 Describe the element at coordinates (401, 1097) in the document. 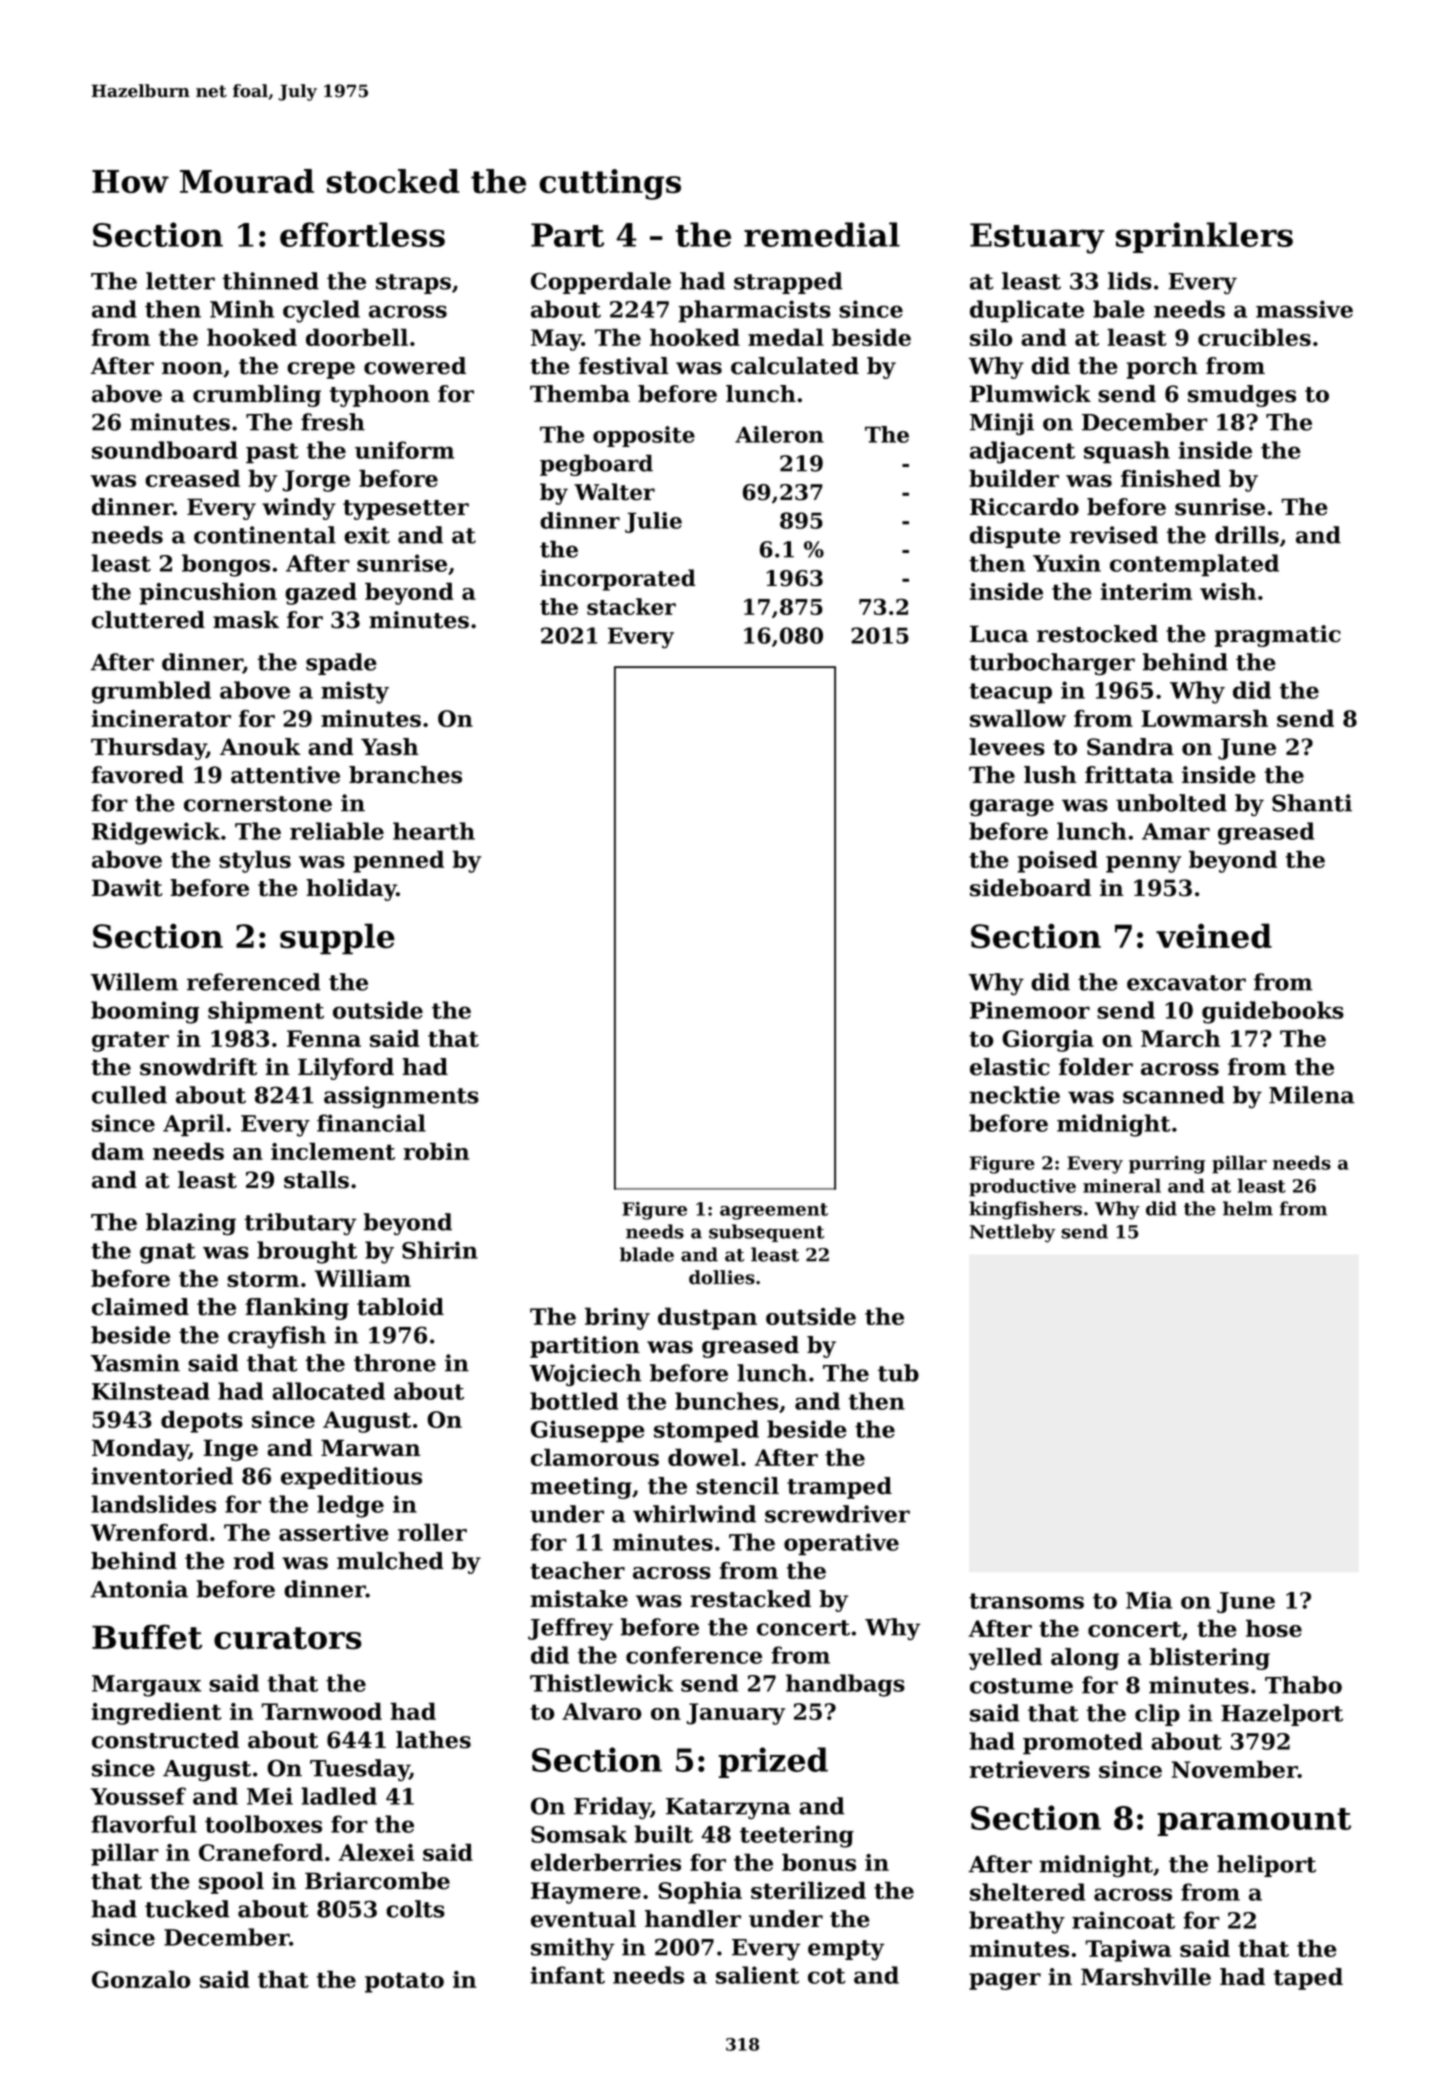

I see `assignments` at that location.
